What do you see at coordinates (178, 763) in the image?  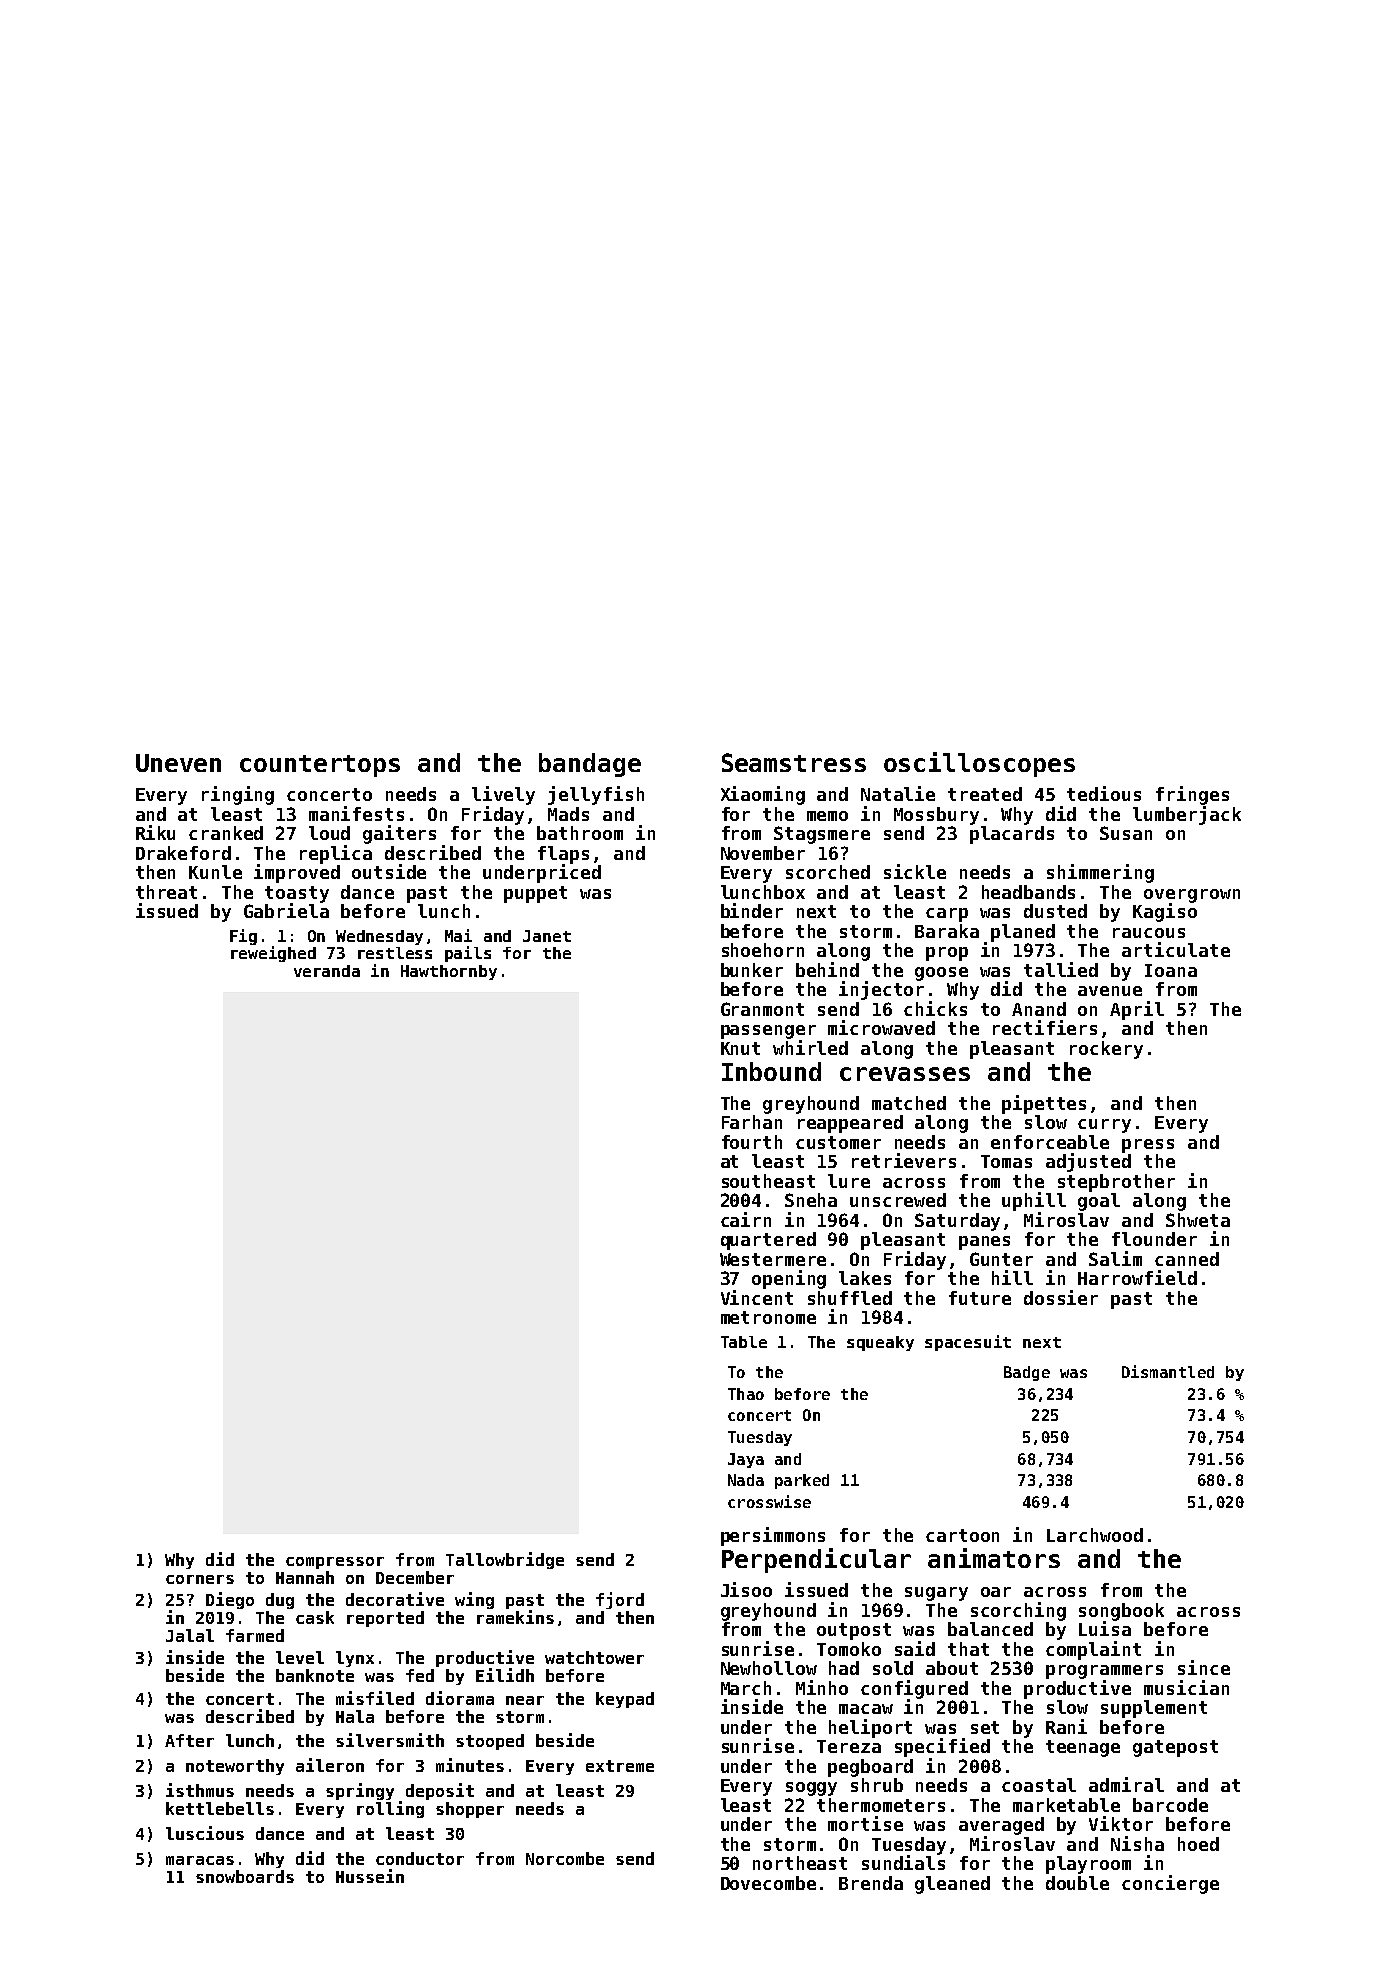 I see `Uneven` at bounding box center [178, 763].
